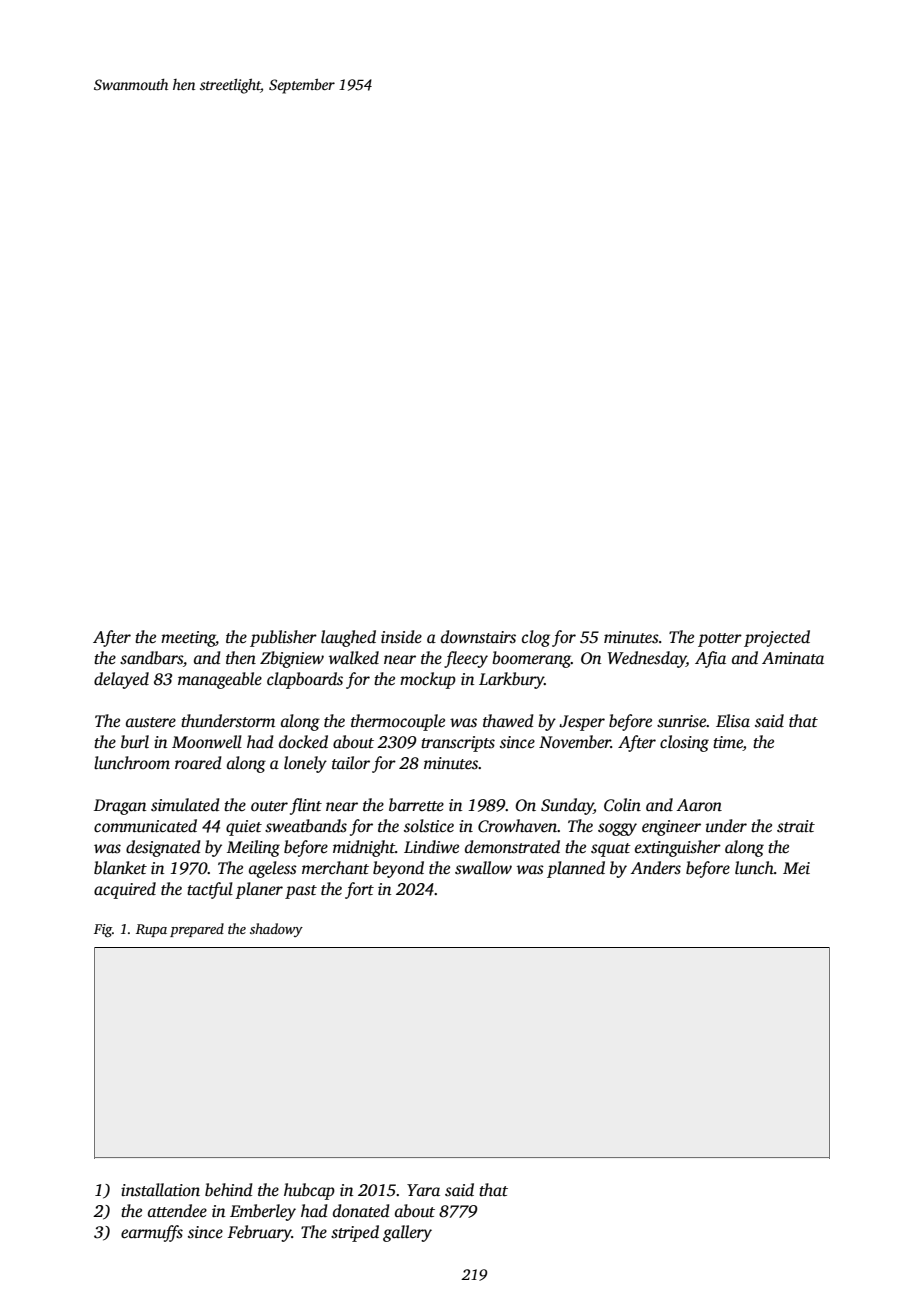 This page has width=924, height=1311. What do you see at coordinates (351, 763) in the page?
I see `tailor` at bounding box center [351, 763].
